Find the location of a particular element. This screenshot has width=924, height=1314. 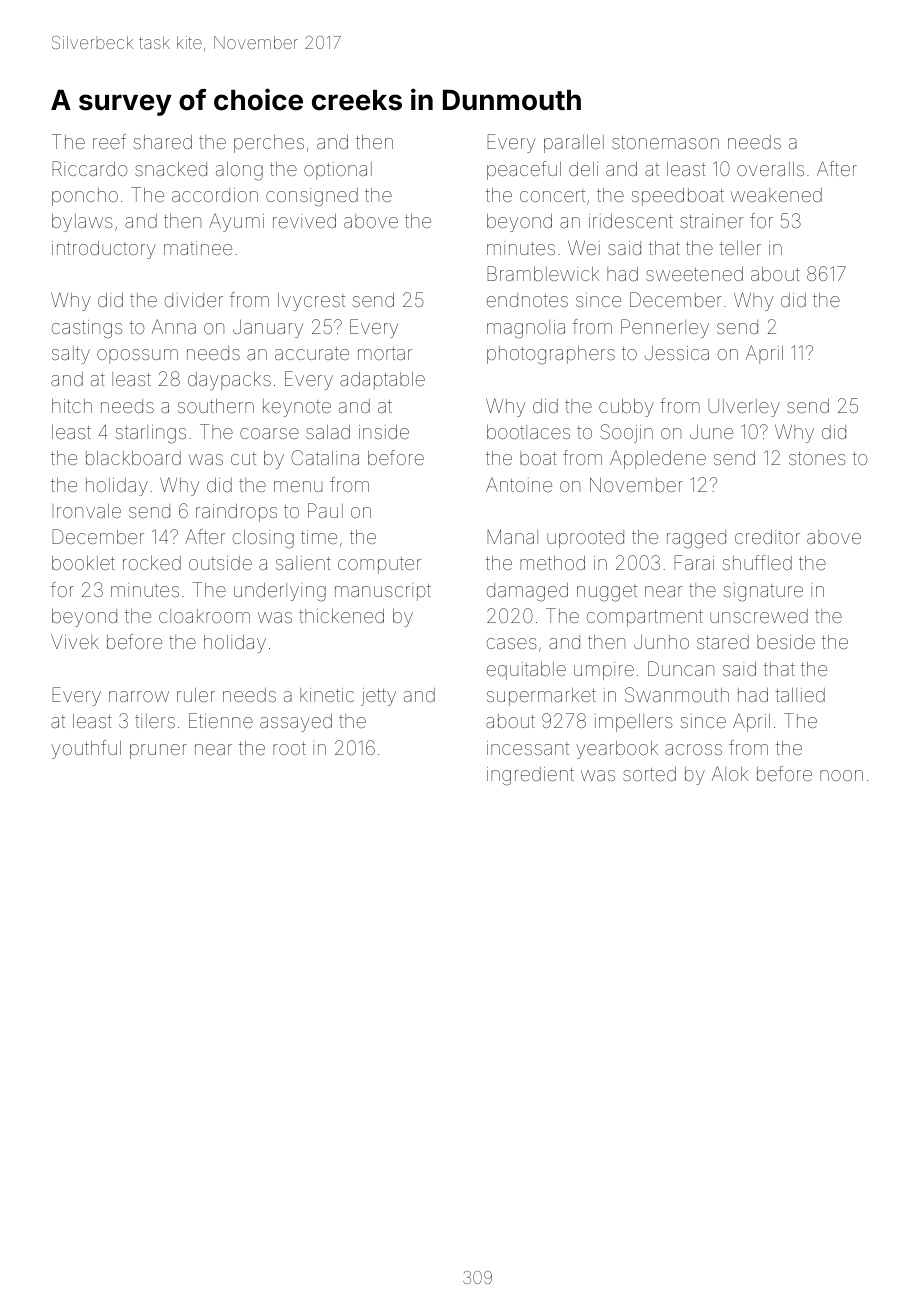

parallel is located at coordinates (574, 144).
